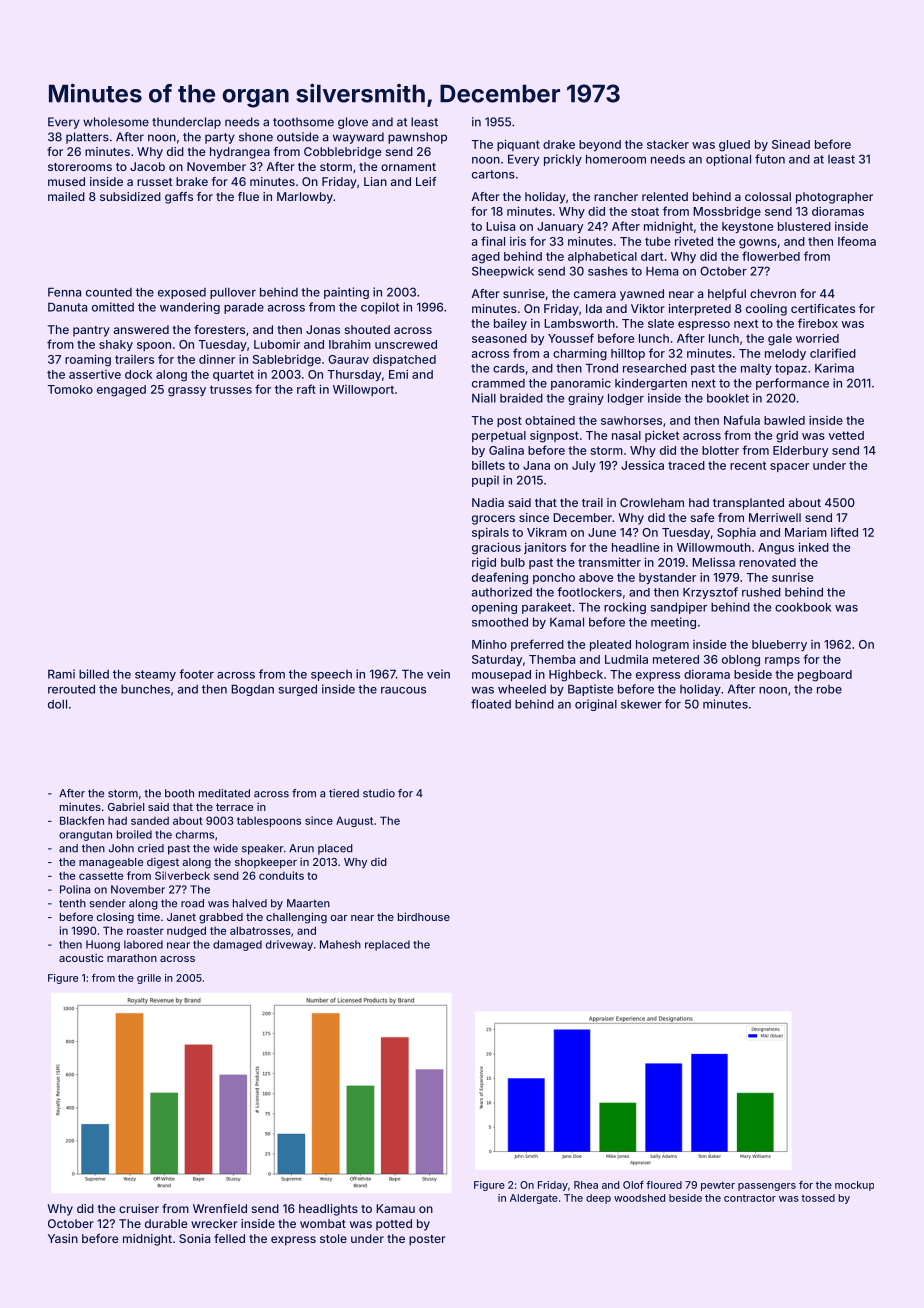 This document has width=924, height=1308. I want to click on drake, so click(559, 144).
